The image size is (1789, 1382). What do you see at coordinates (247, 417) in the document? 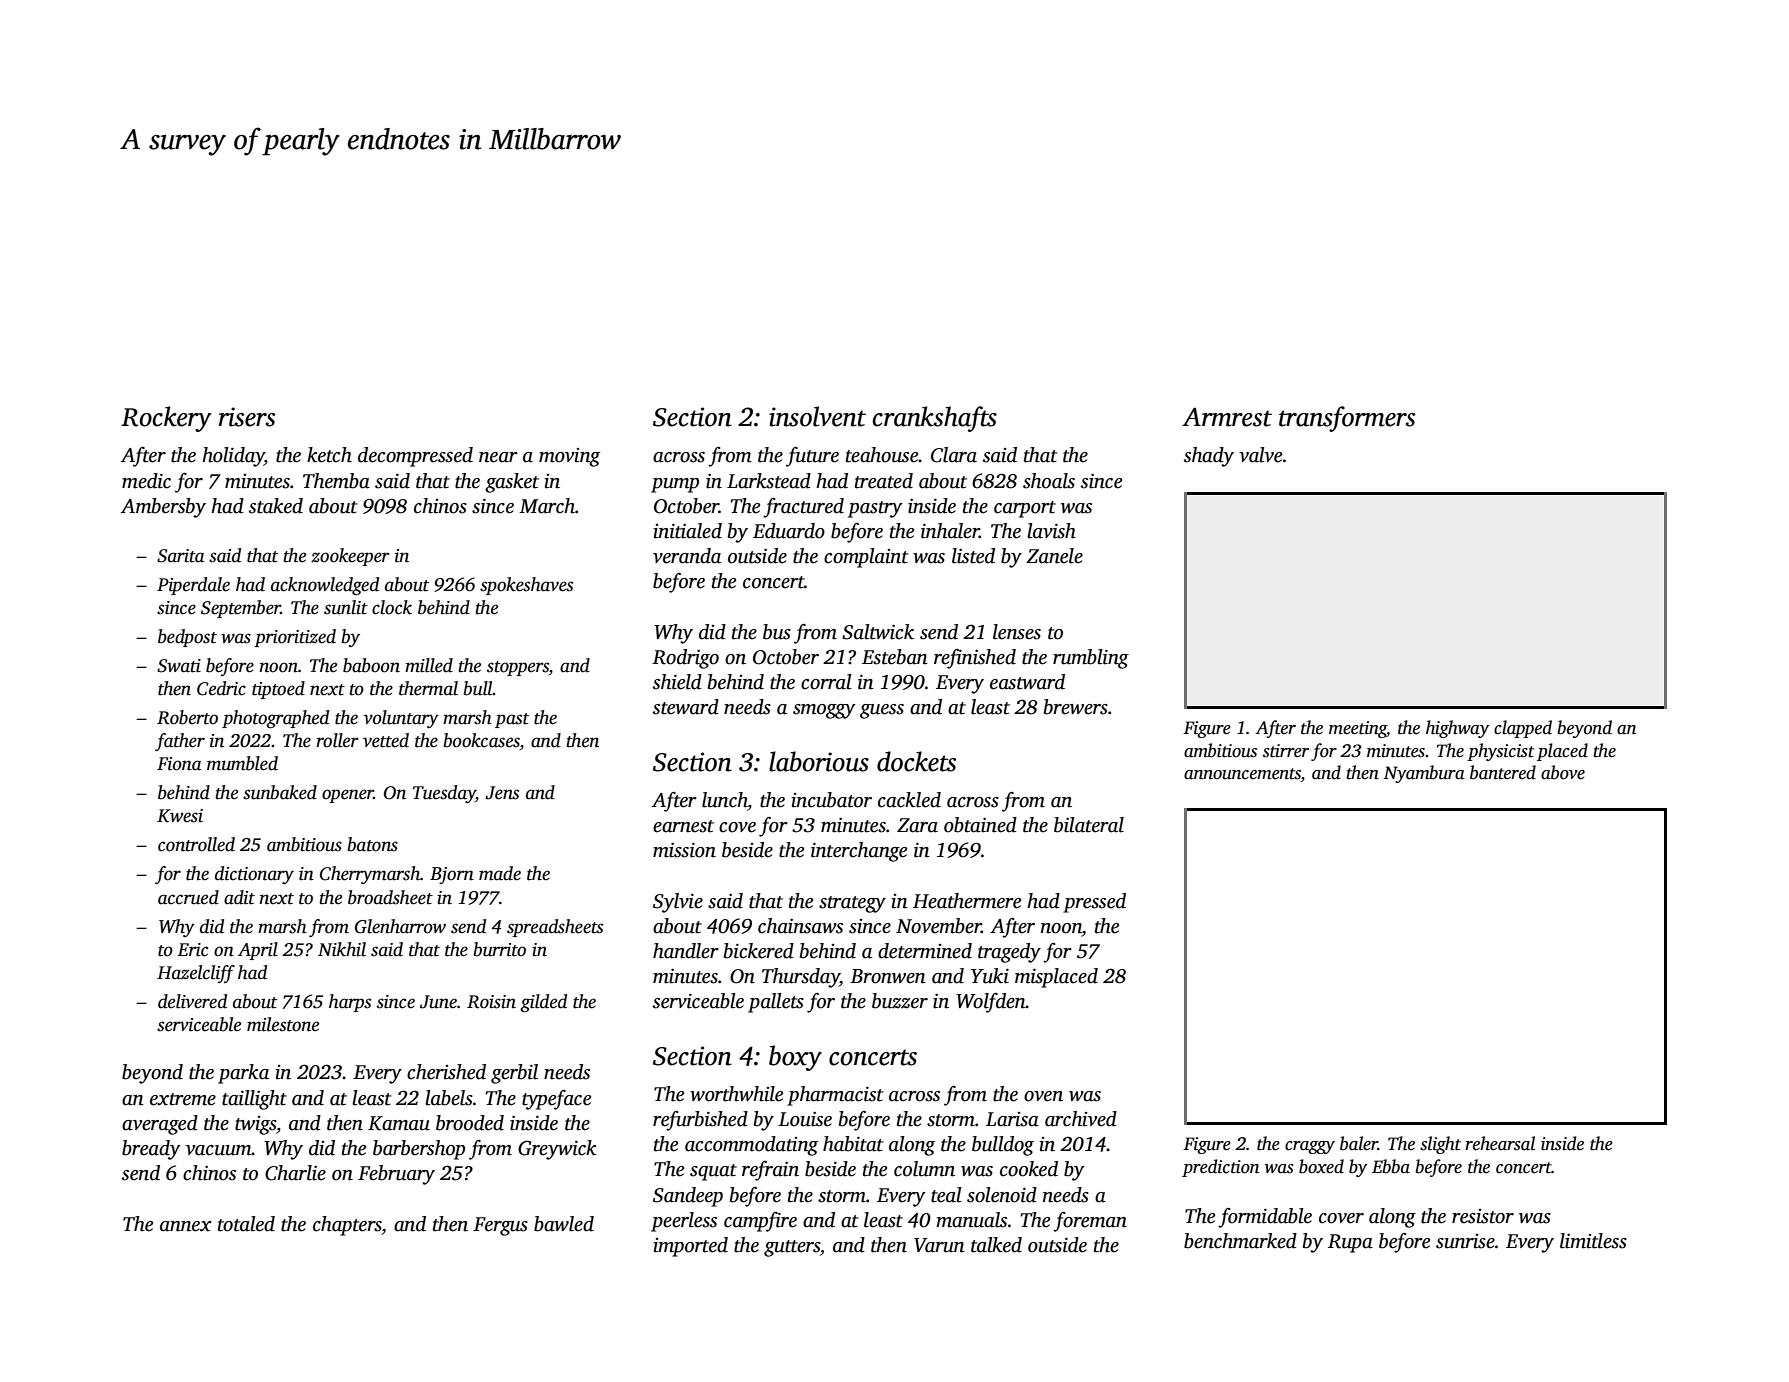
I see `risers` at bounding box center [247, 417].
